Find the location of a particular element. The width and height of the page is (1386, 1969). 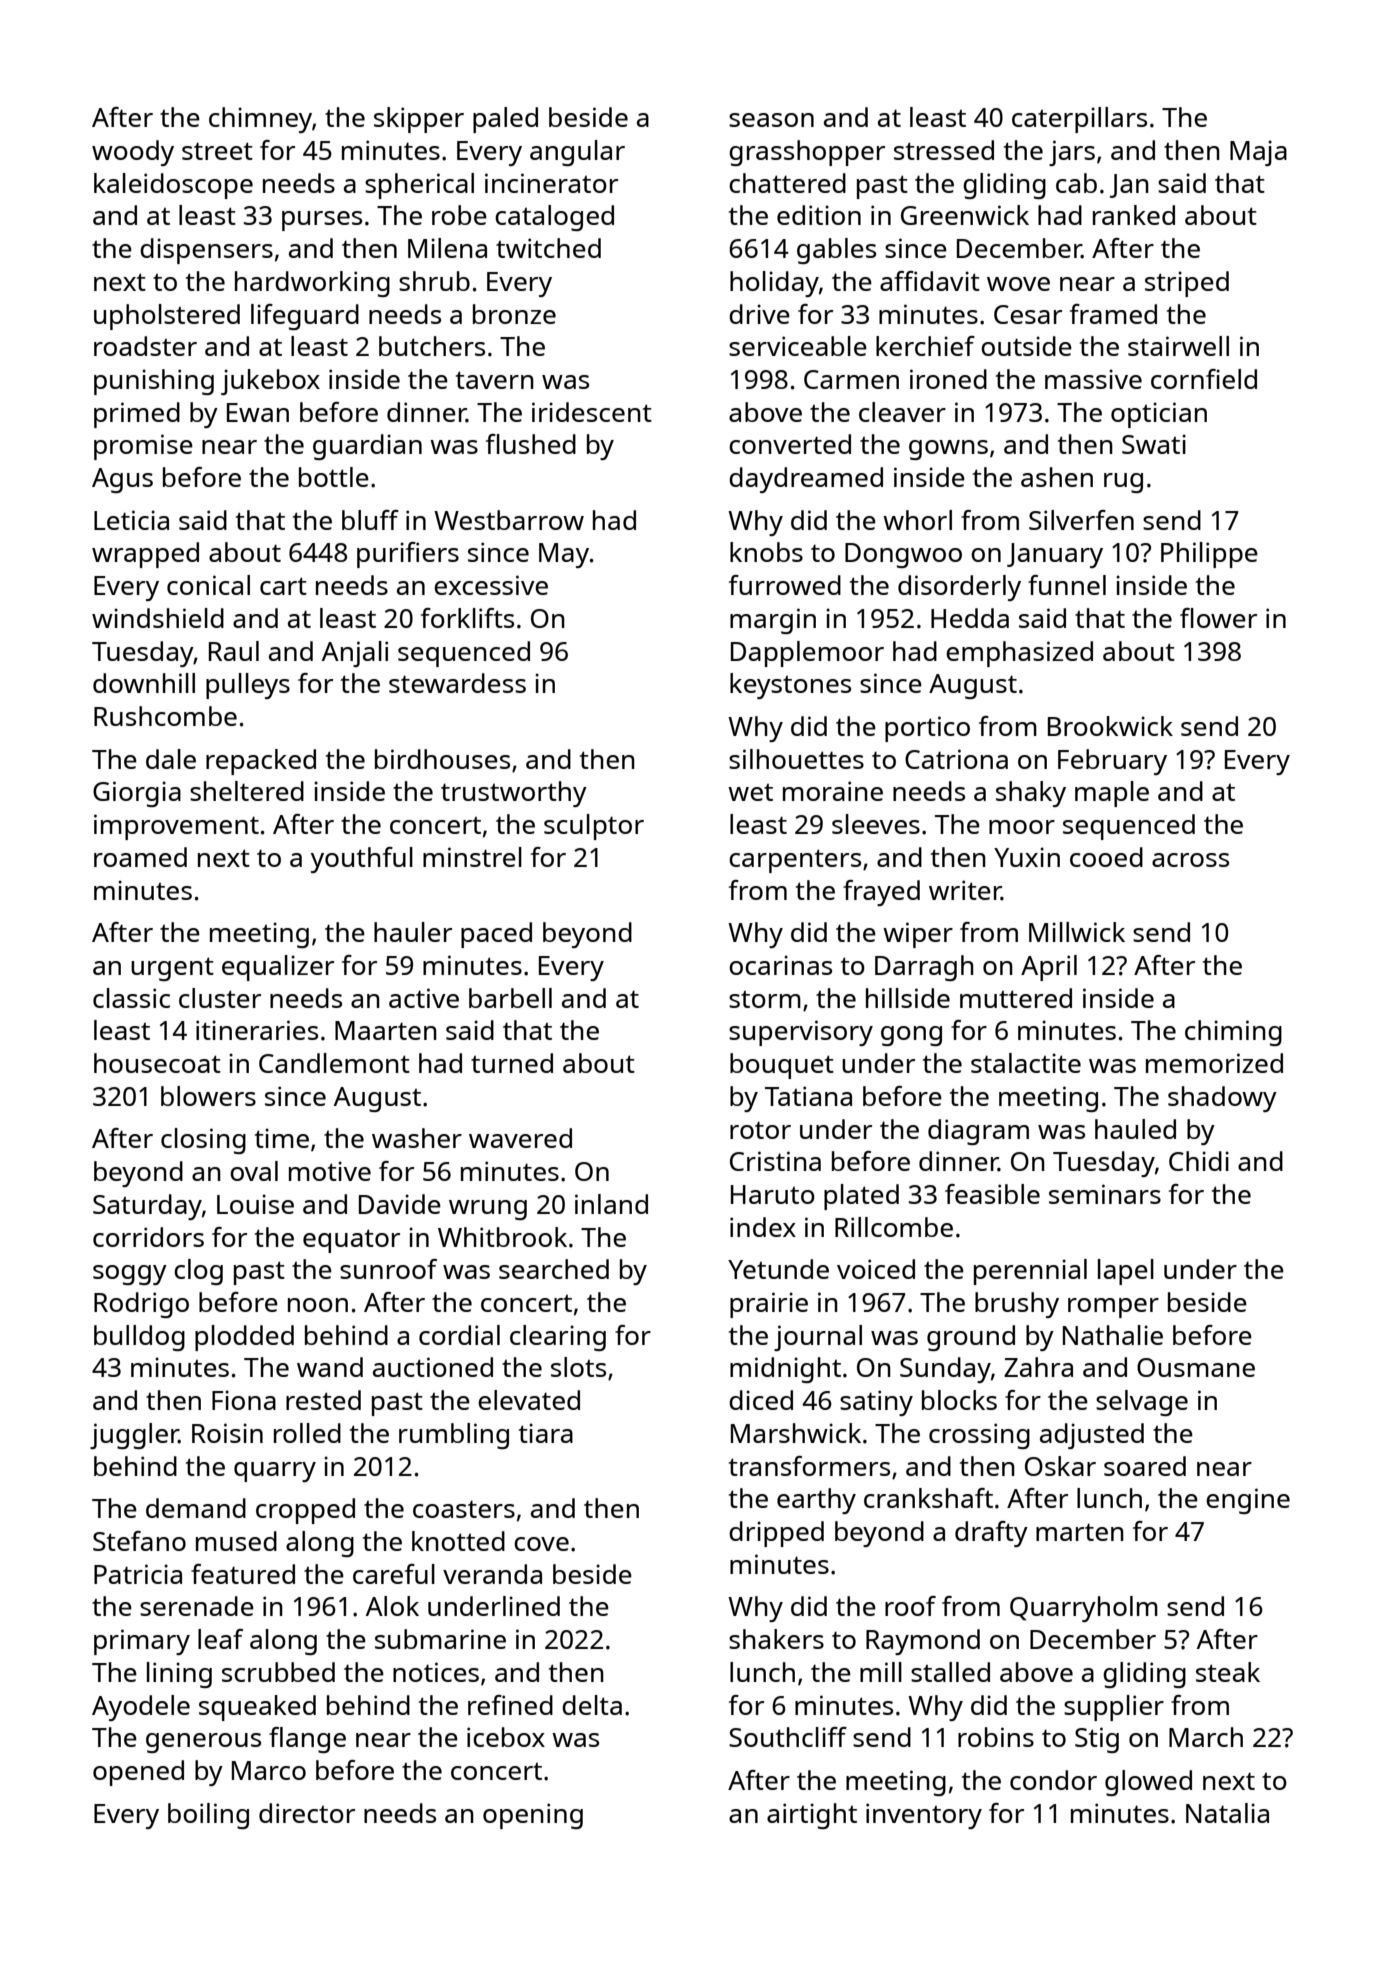

paled is located at coordinates (505, 120).
